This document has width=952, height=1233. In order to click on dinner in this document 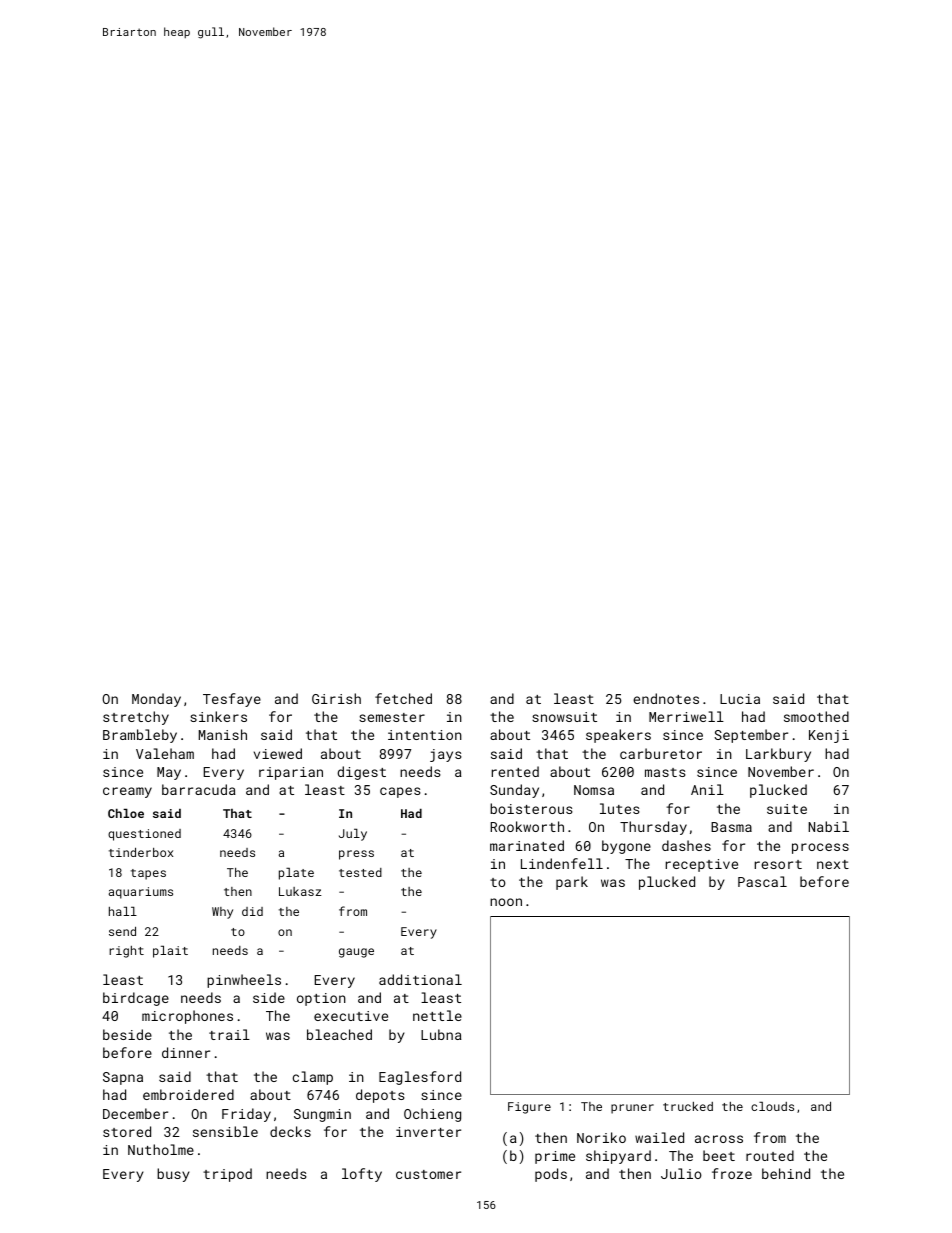, I will do `click(186, 1052)`.
